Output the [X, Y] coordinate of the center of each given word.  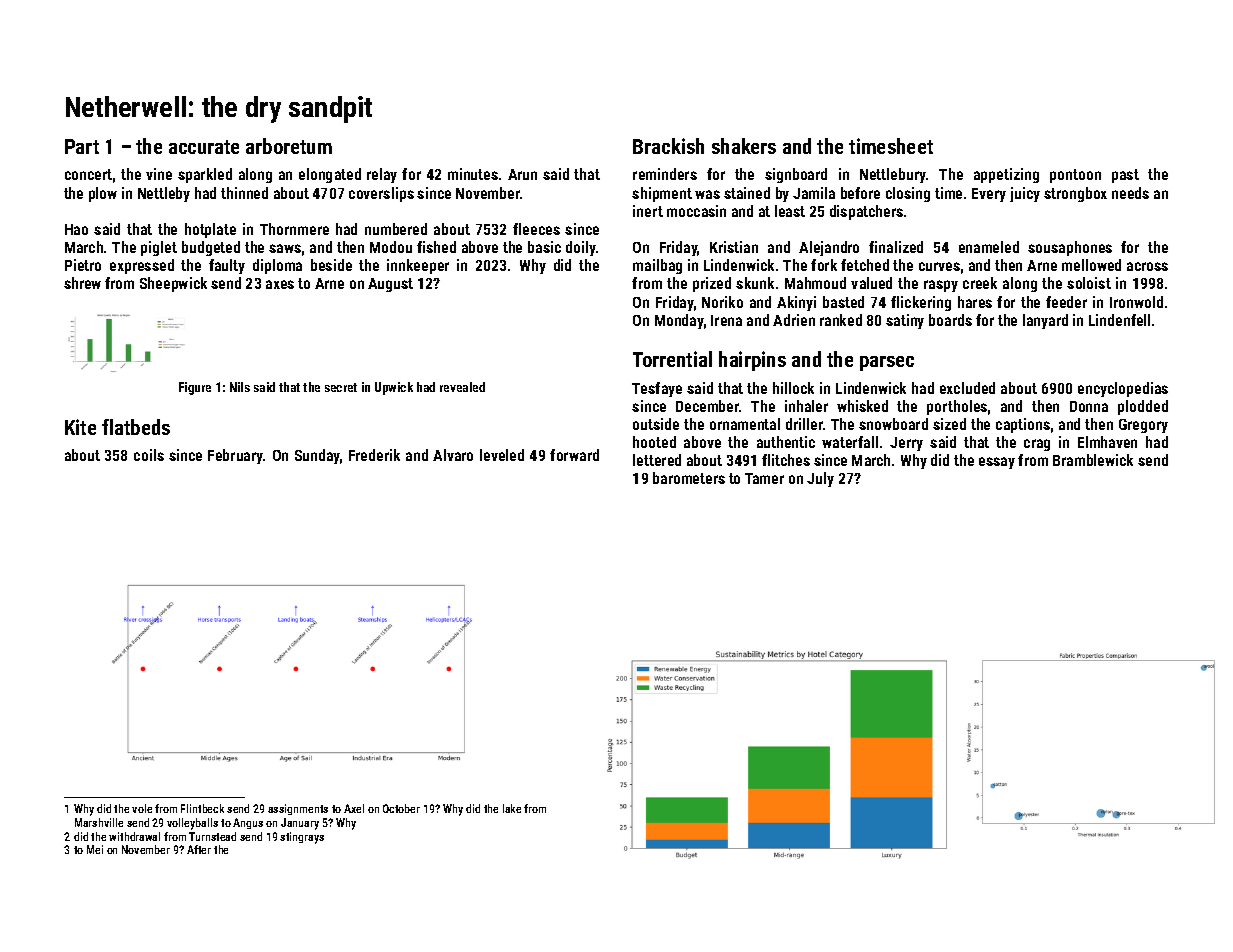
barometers [689, 478]
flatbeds [136, 427]
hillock [793, 388]
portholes [957, 407]
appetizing [1006, 175]
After [199, 849]
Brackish [668, 146]
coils [149, 455]
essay [997, 463]
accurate [204, 147]
